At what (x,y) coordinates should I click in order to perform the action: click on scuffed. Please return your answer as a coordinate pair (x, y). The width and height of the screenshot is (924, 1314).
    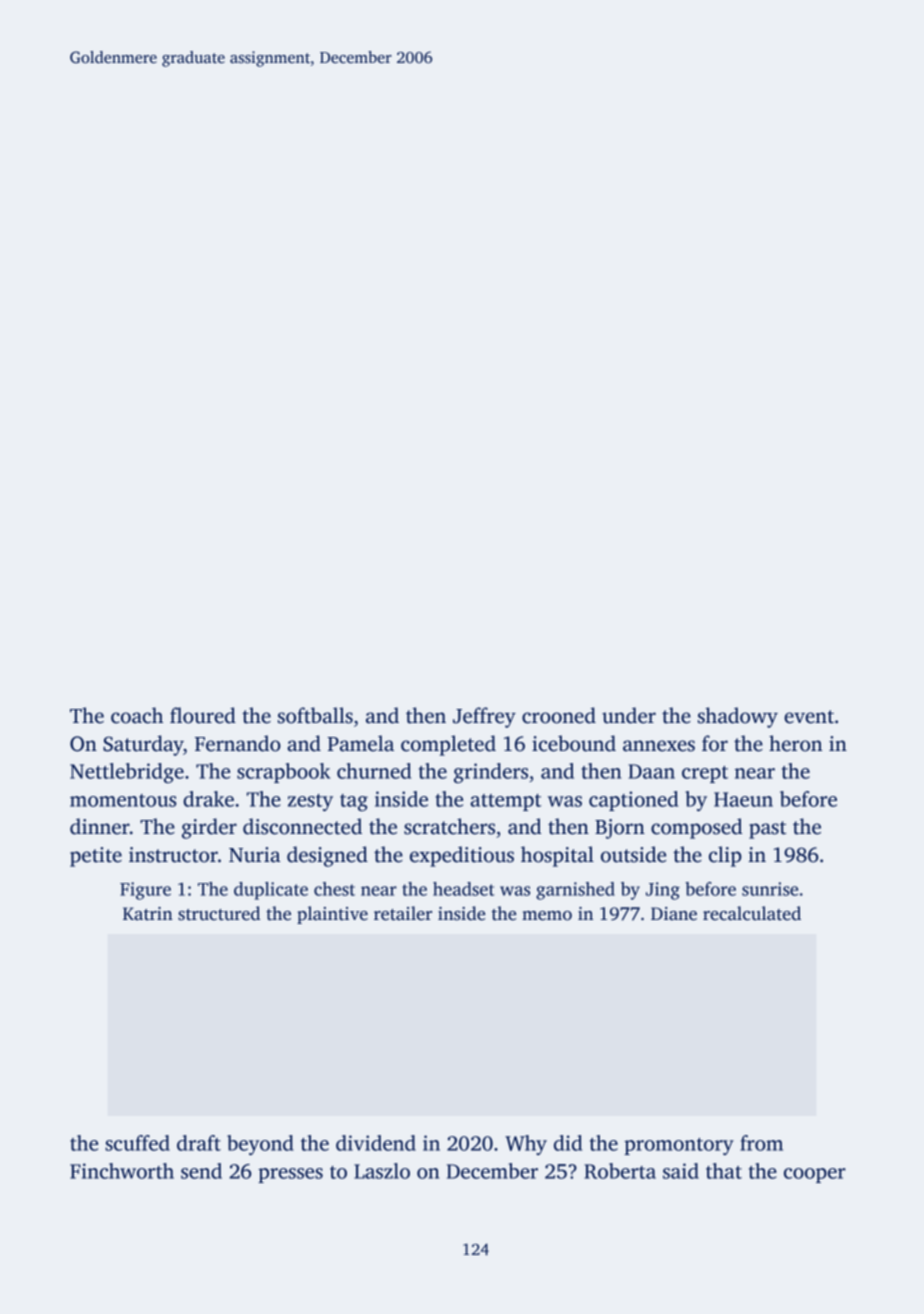
    Looking at the image, I should click on (137, 1143).
